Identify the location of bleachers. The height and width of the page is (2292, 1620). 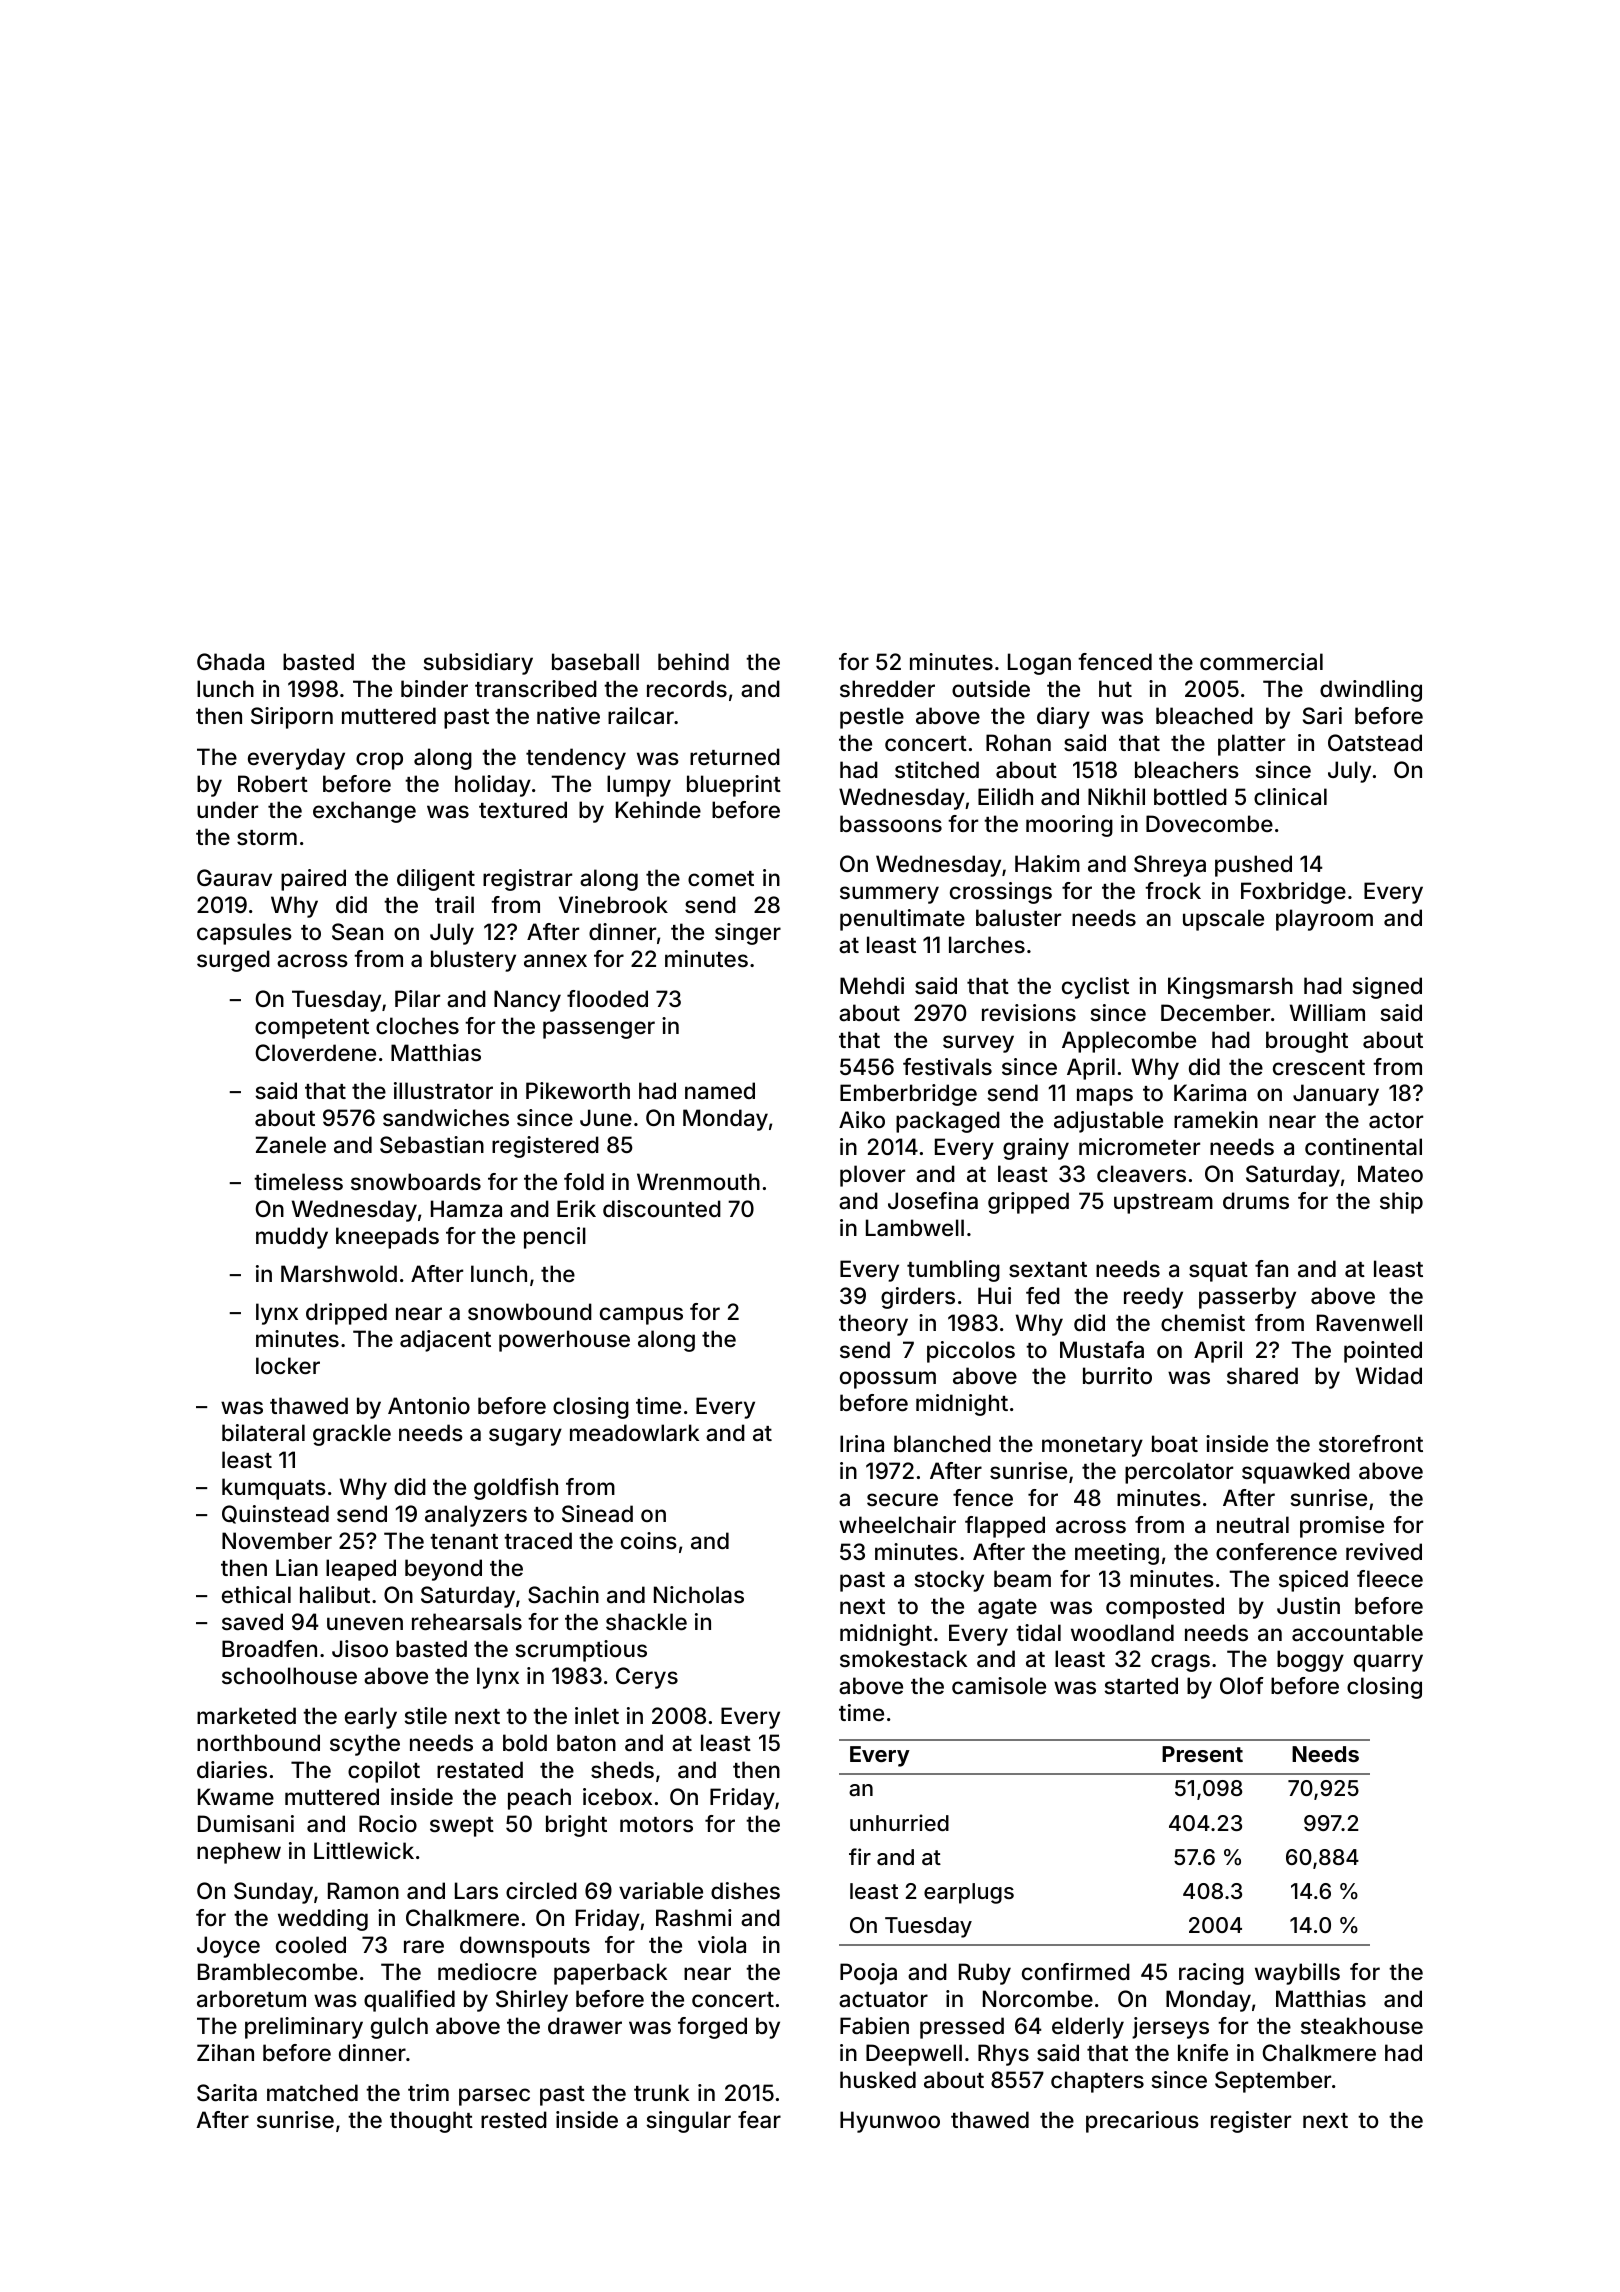
(1187, 770).
